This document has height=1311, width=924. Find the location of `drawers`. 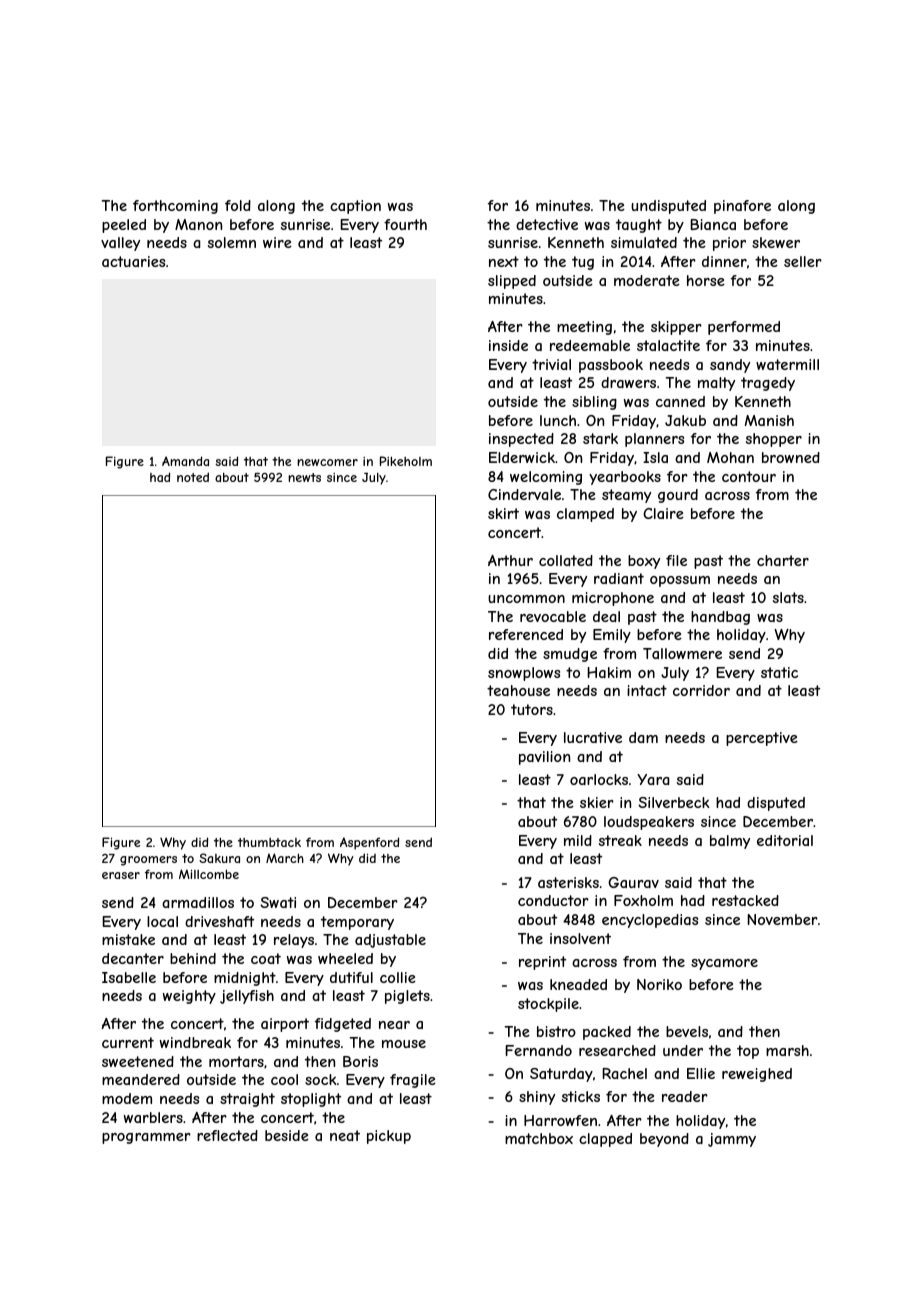

drawers is located at coordinates (628, 382).
